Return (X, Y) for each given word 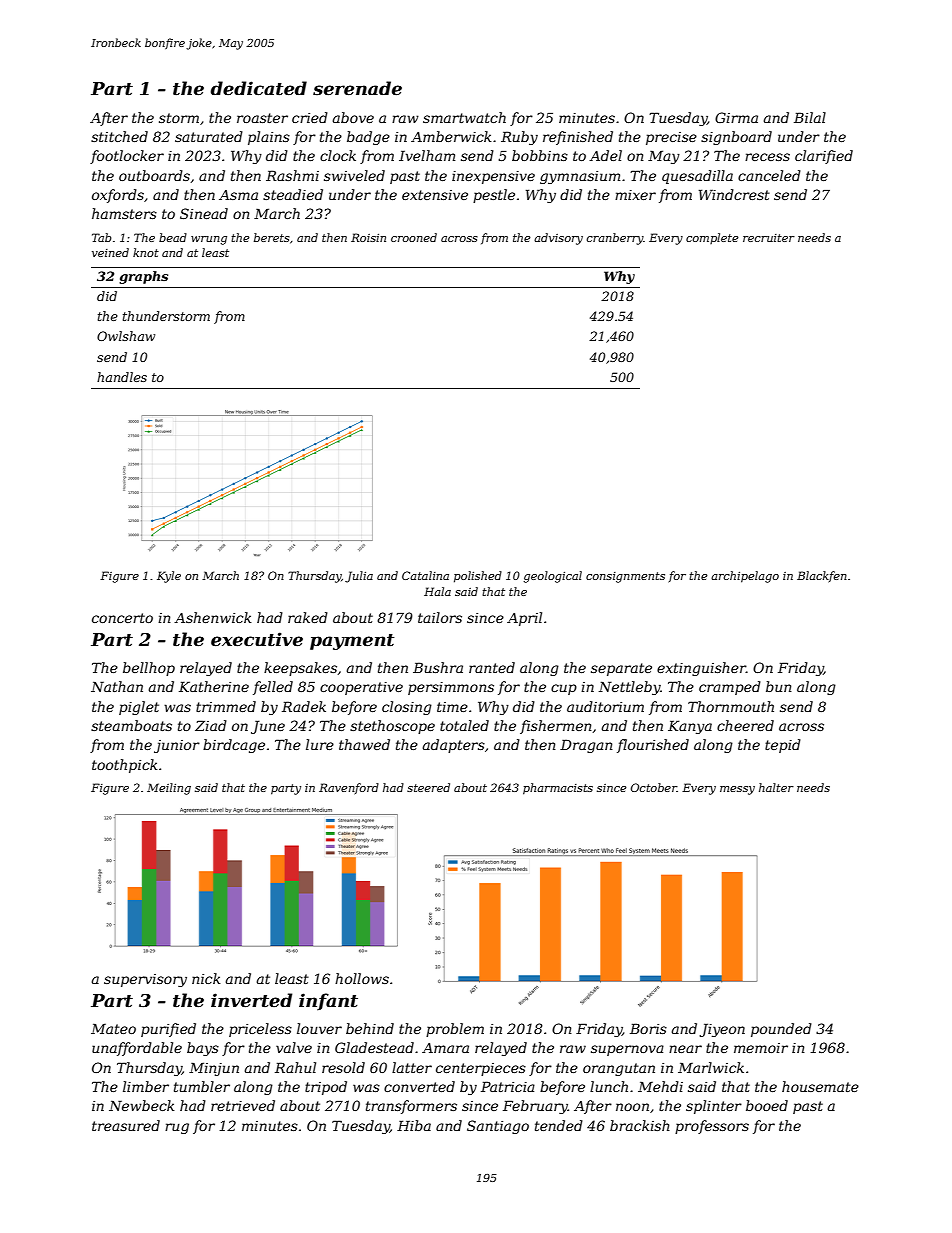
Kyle (169, 577)
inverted (251, 1000)
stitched (119, 136)
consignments (625, 577)
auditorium (605, 706)
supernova (627, 1050)
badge (368, 138)
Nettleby (629, 688)
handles (122, 377)
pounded (781, 1030)
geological (553, 577)
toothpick (125, 766)
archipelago (745, 577)
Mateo (113, 1028)
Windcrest (734, 194)
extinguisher (701, 669)
